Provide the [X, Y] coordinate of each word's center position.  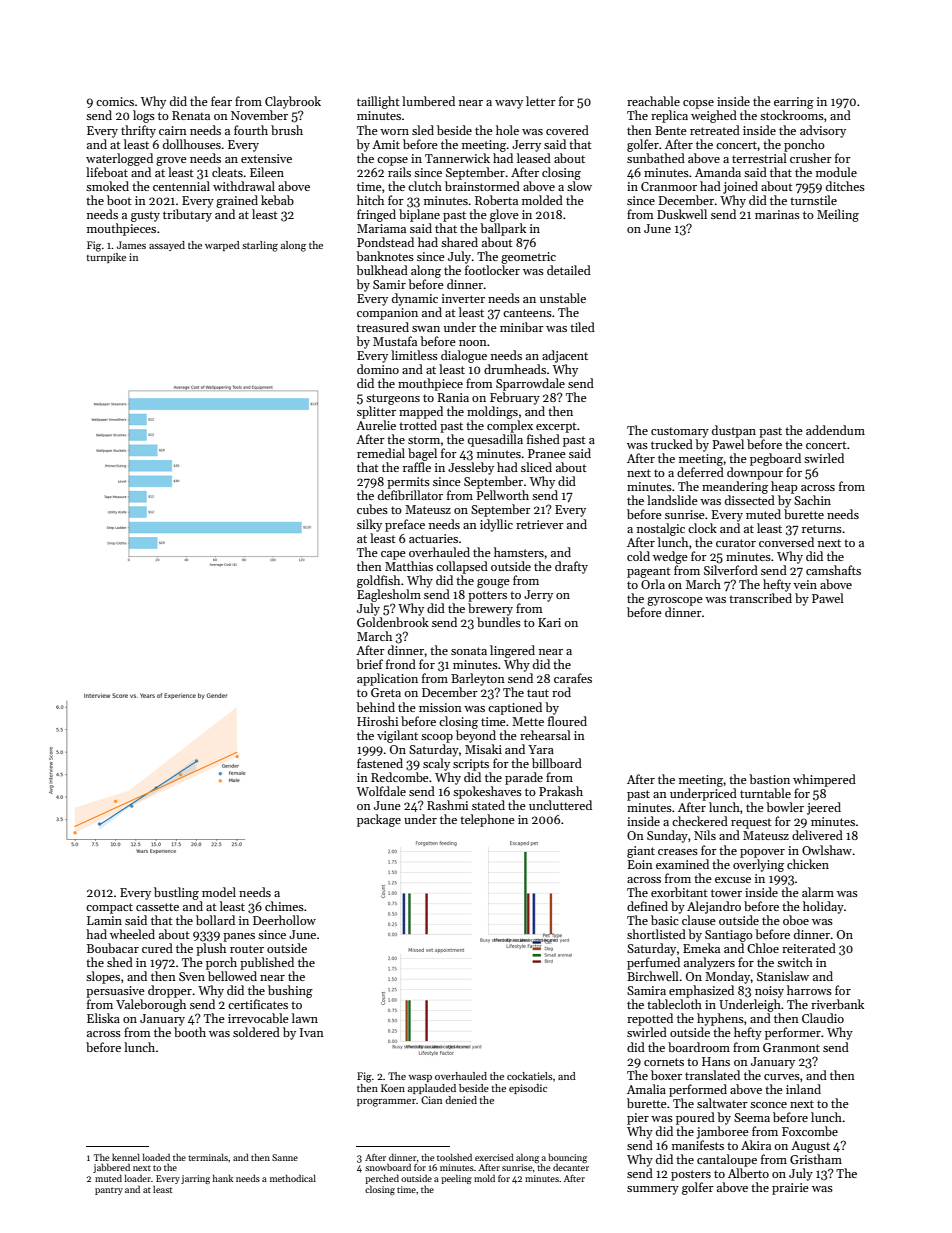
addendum [835, 430]
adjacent [565, 356]
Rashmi [447, 805]
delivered [817, 835]
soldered [256, 1032]
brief [369, 664]
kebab [277, 200]
